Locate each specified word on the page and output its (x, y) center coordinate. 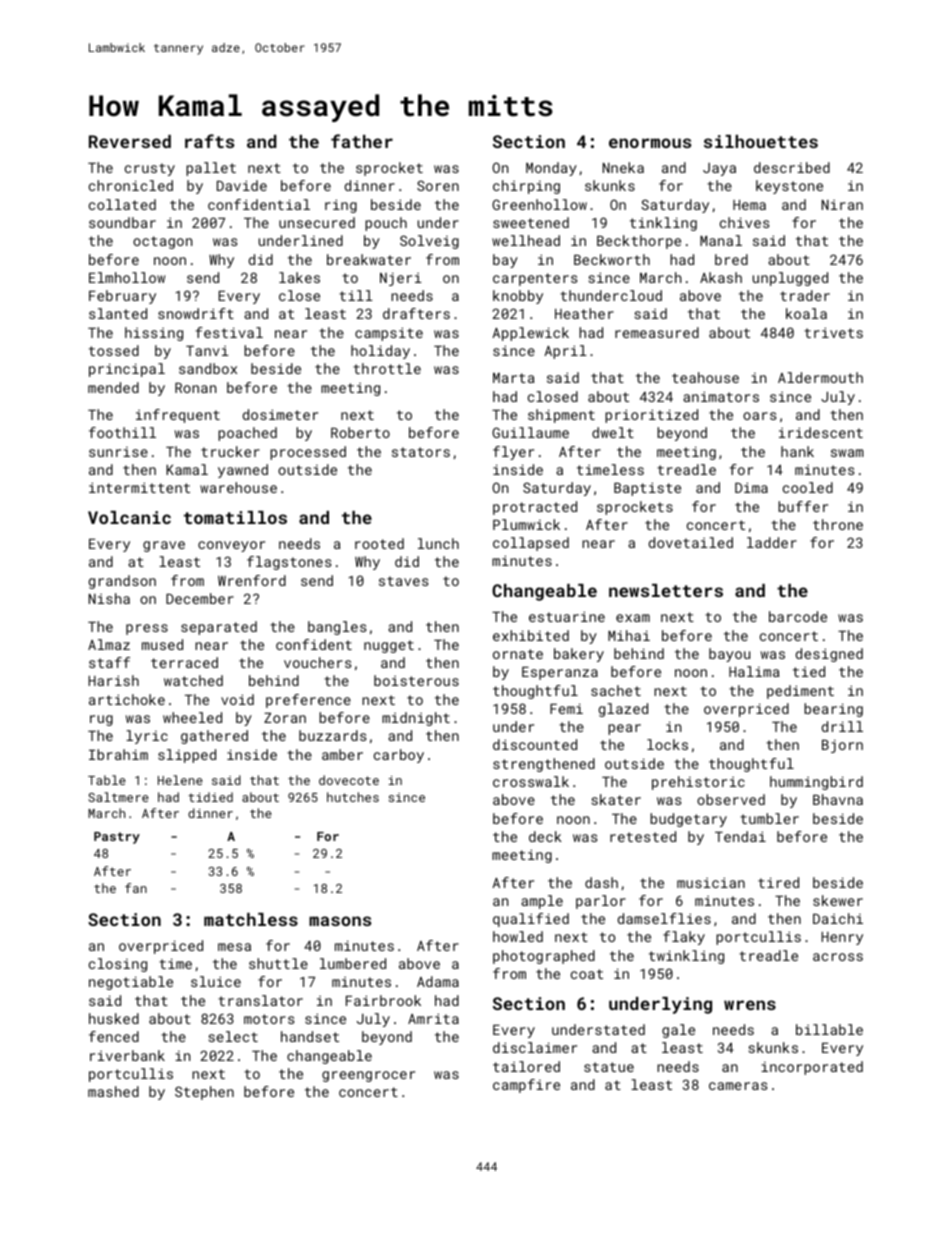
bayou (729, 655)
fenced (114, 1036)
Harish (114, 680)
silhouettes (761, 141)
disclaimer (535, 1047)
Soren (438, 185)
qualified (531, 920)
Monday (551, 169)
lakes (299, 277)
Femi (566, 708)
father (362, 141)
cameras (738, 1086)
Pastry (117, 838)
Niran (842, 205)
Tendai (740, 836)
